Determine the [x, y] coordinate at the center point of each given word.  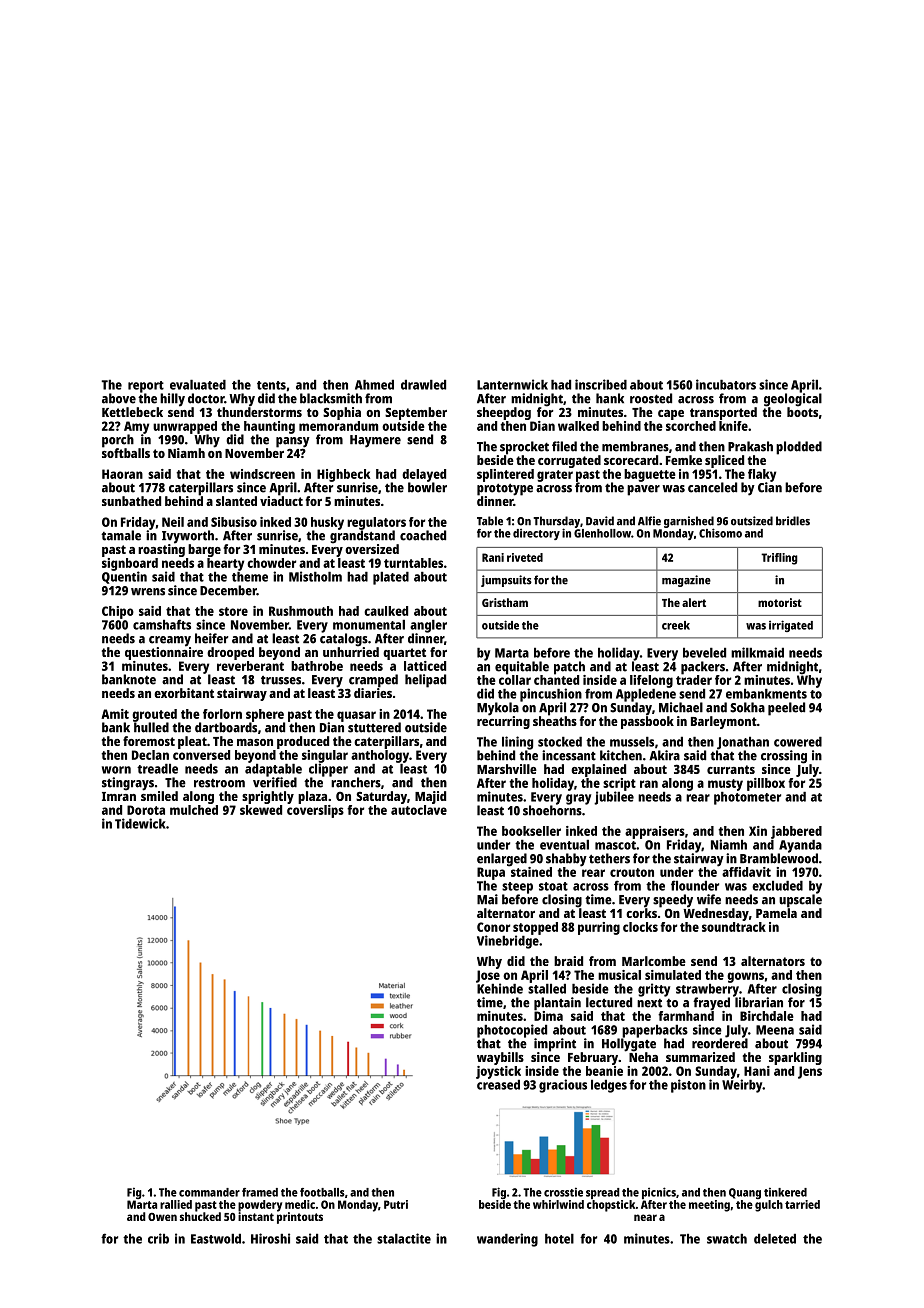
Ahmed [374, 385]
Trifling [779, 559]
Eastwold [216, 1239]
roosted [651, 398]
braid [568, 961]
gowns [745, 977]
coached [423, 535]
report [146, 387]
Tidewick [140, 823]
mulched [194, 810]
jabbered [796, 832]
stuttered [374, 727]
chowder [271, 563]
